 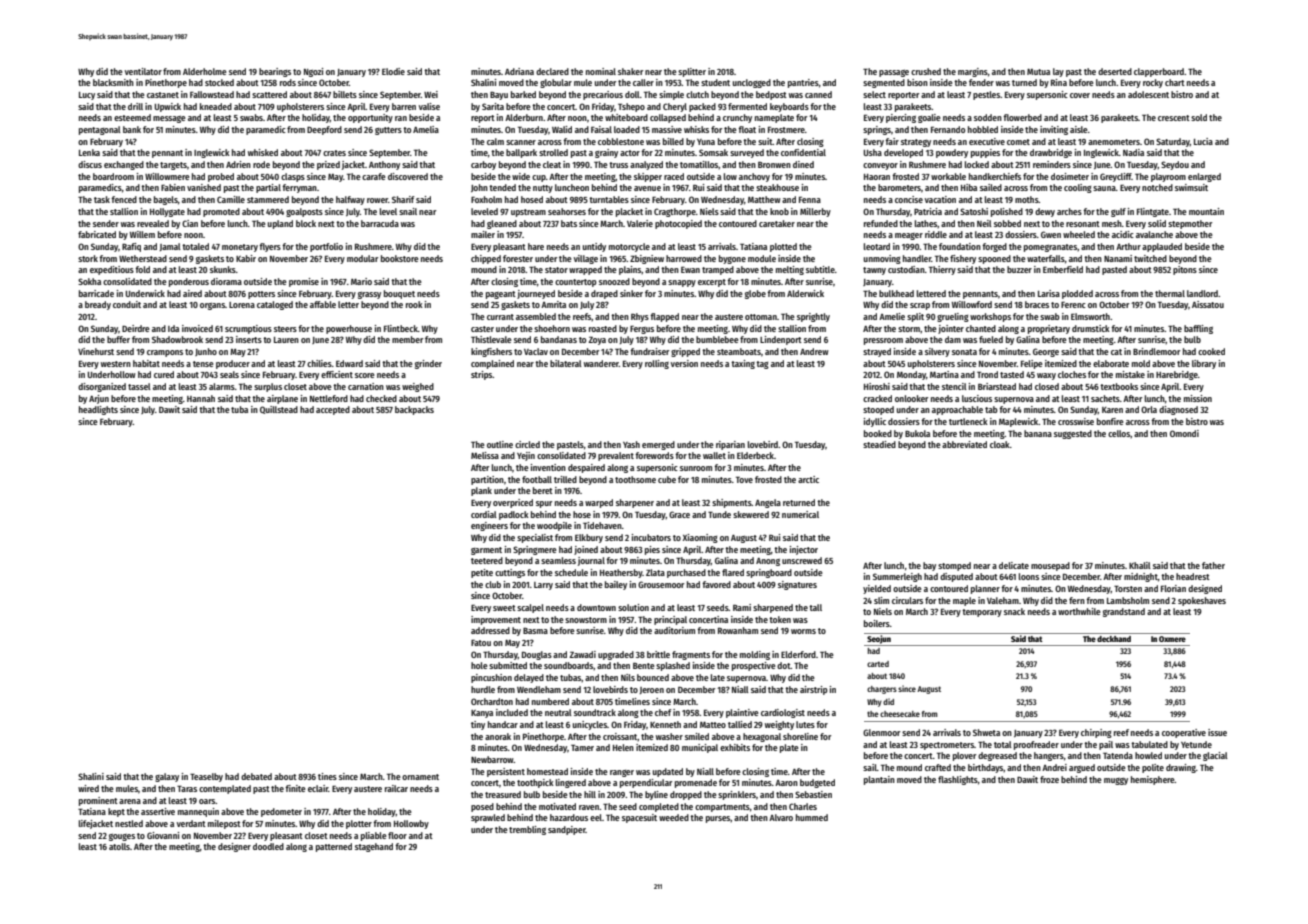 What do you see at coordinates (216, 106) in the document?
I see `kneaded` at bounding box center [216, 106].
